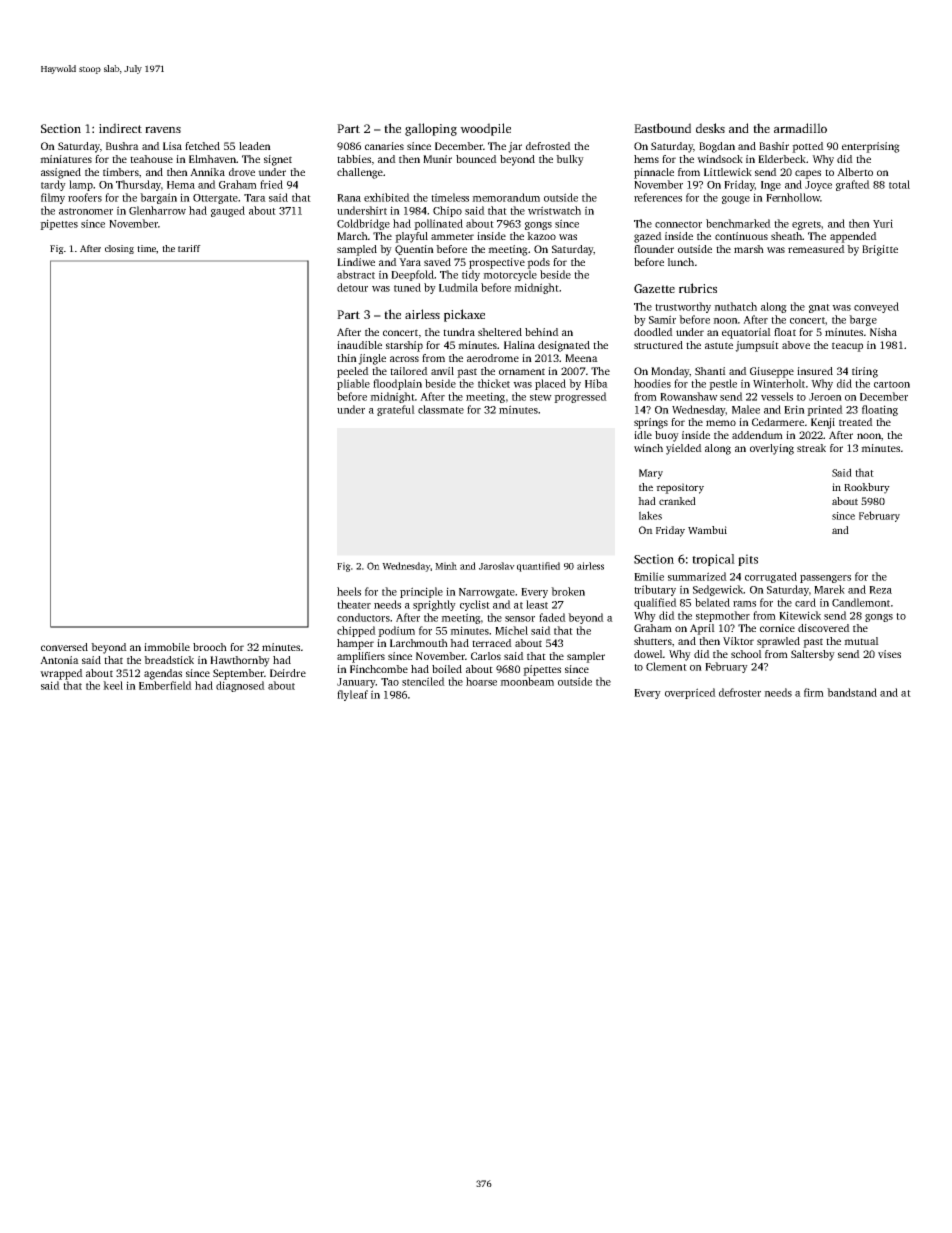  I want to click on stenciled, so click(423, 681).
